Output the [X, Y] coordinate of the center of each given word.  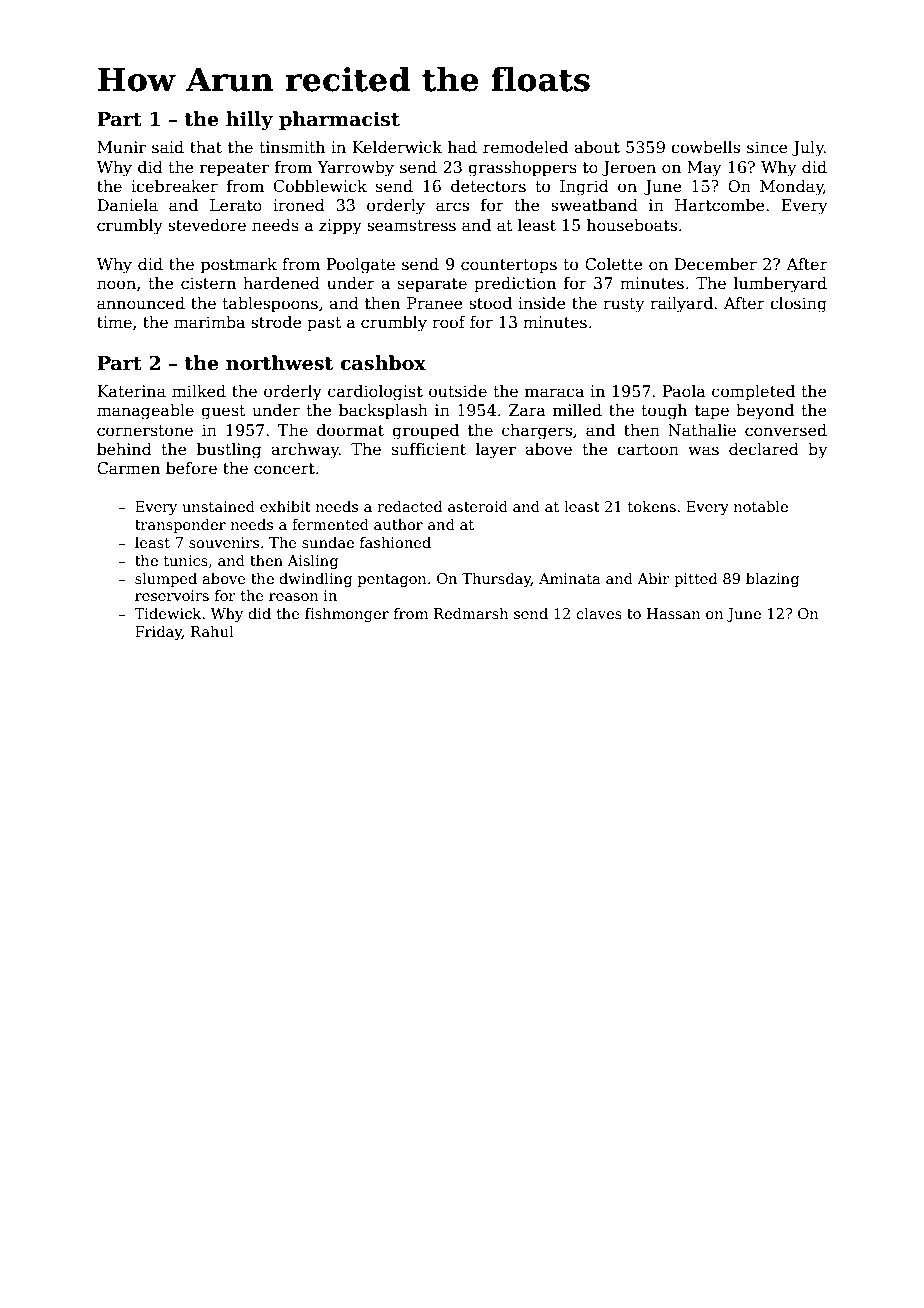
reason [294, 597]
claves [599, 613]
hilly [249, 120]
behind [124, 449]
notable [761, 506]
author [398, 524]
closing [798, 305]
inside [542, 303]
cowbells [705, 147]
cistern [208, 283]
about [597, 147]
